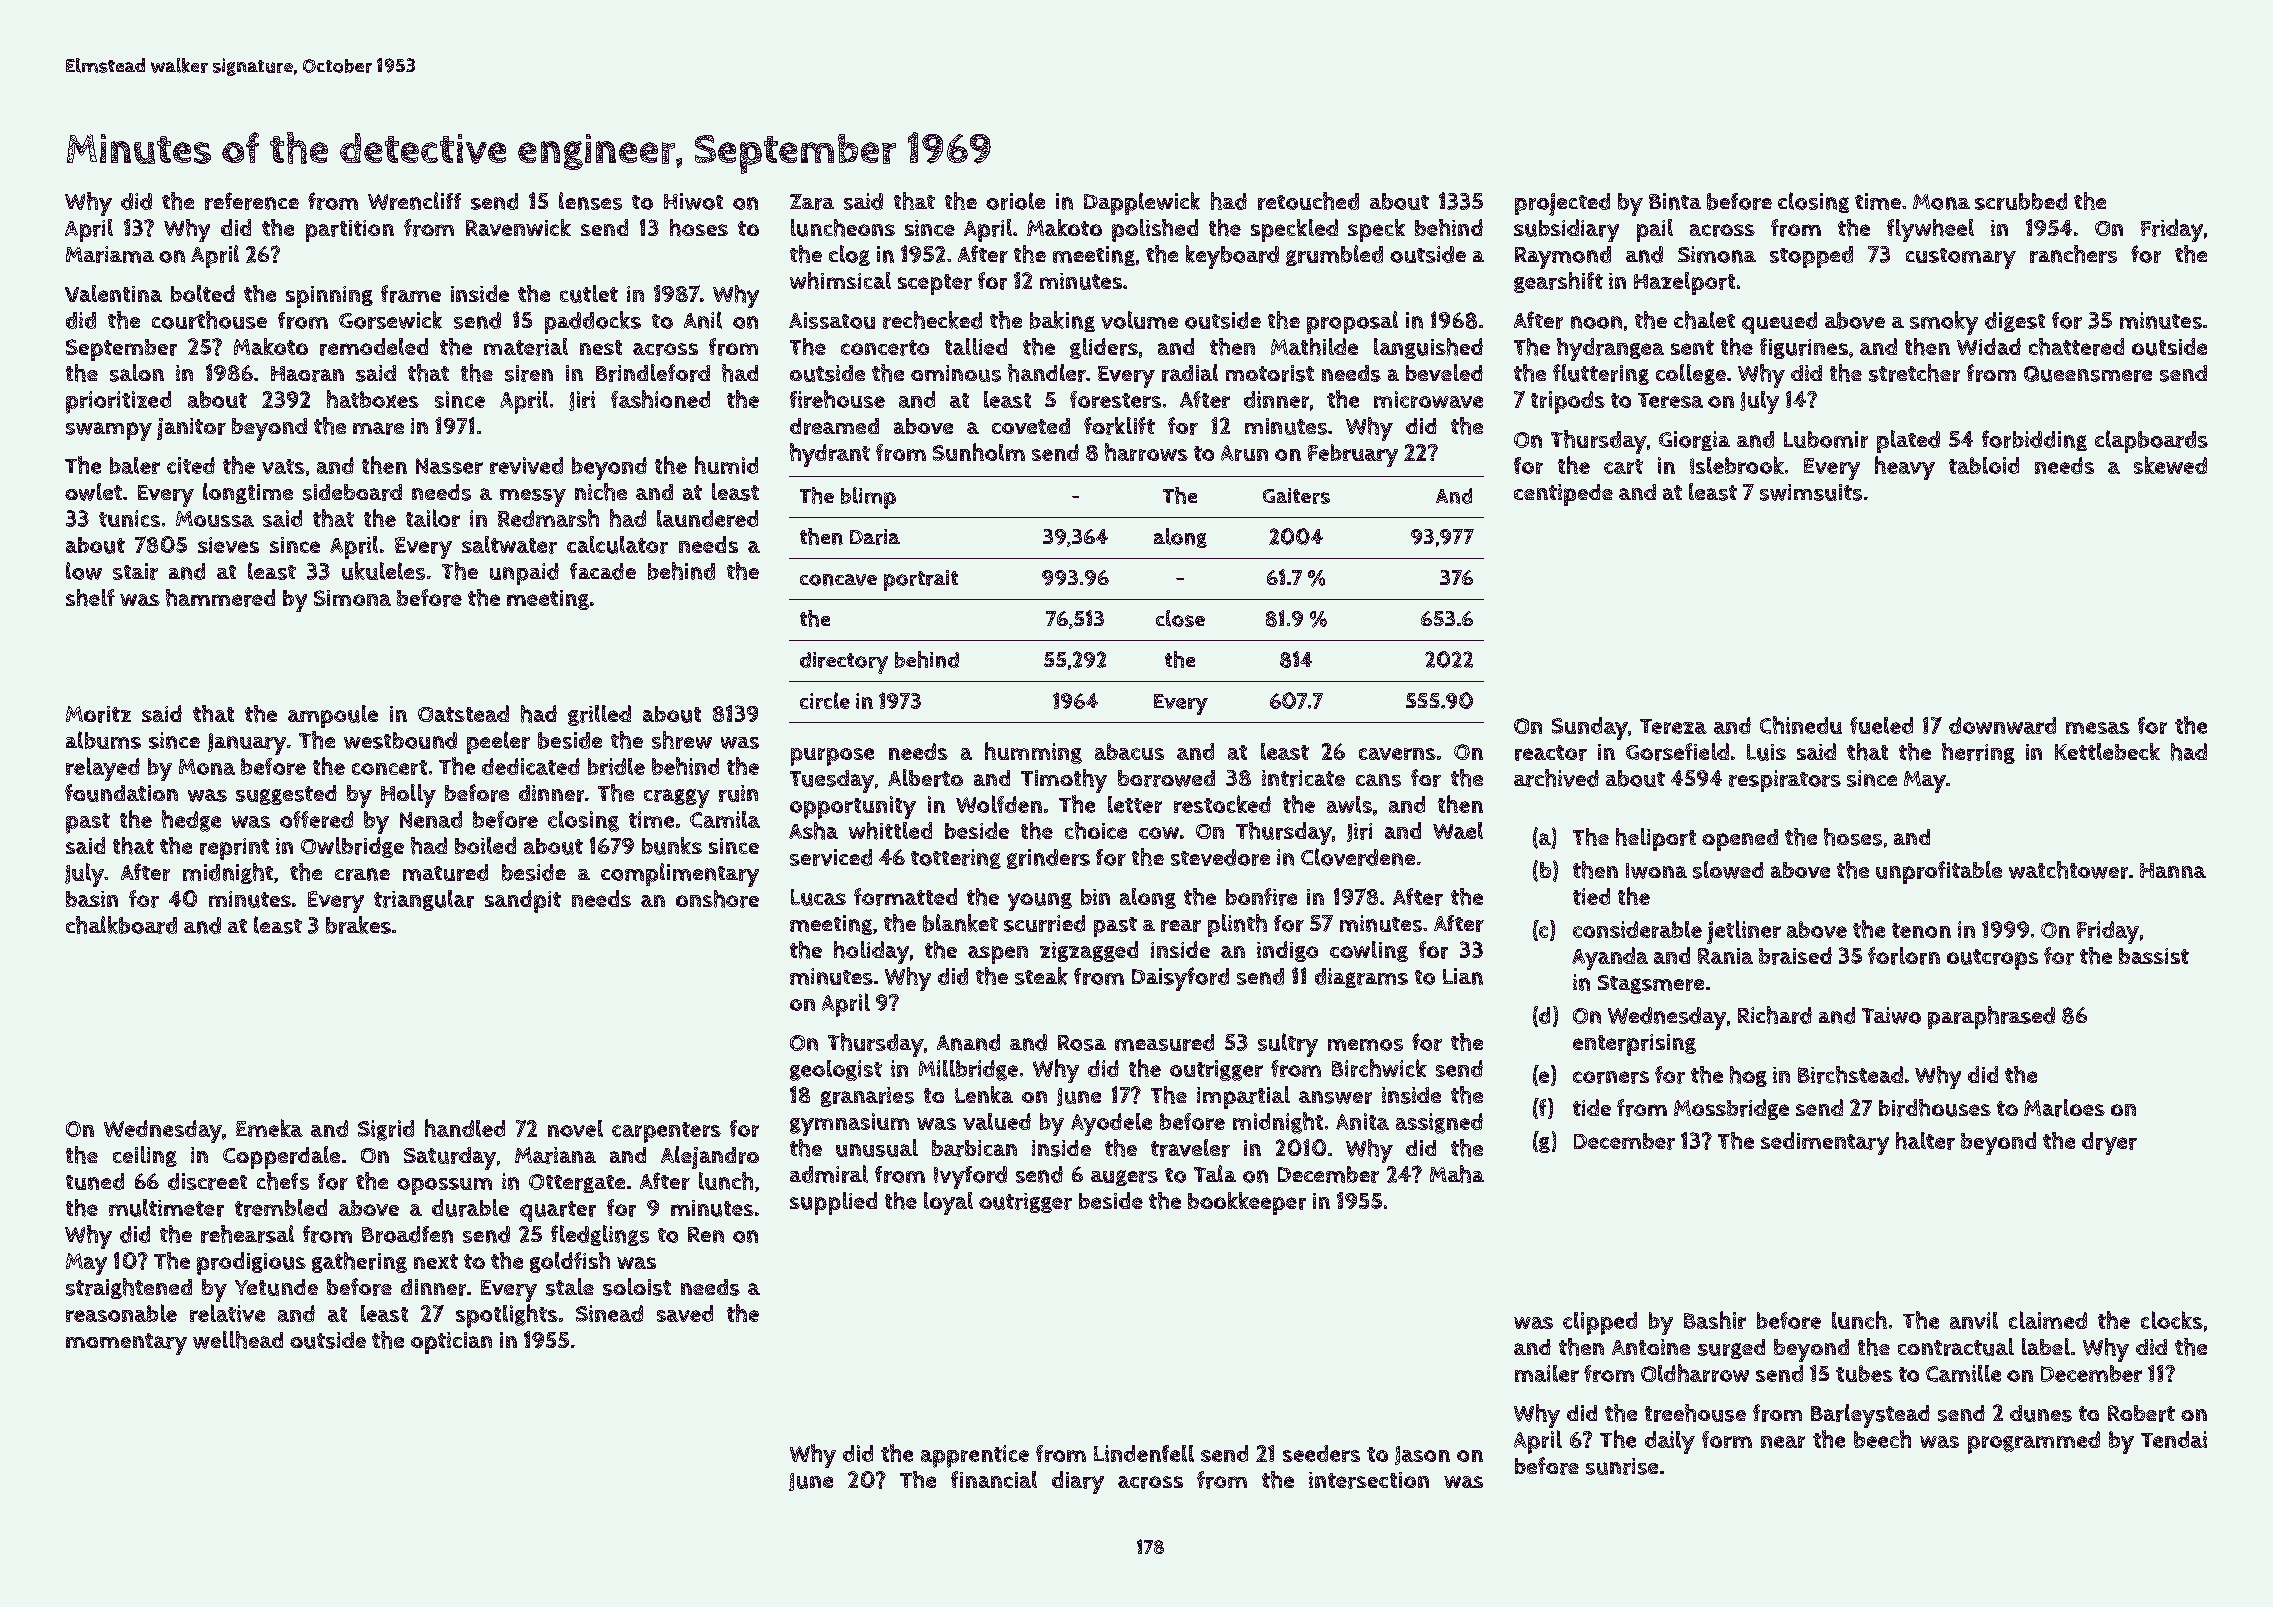 Image resolution: width=2273 pixels, height=1607 pixels. I want to click on optician, so click(451, 1343).
